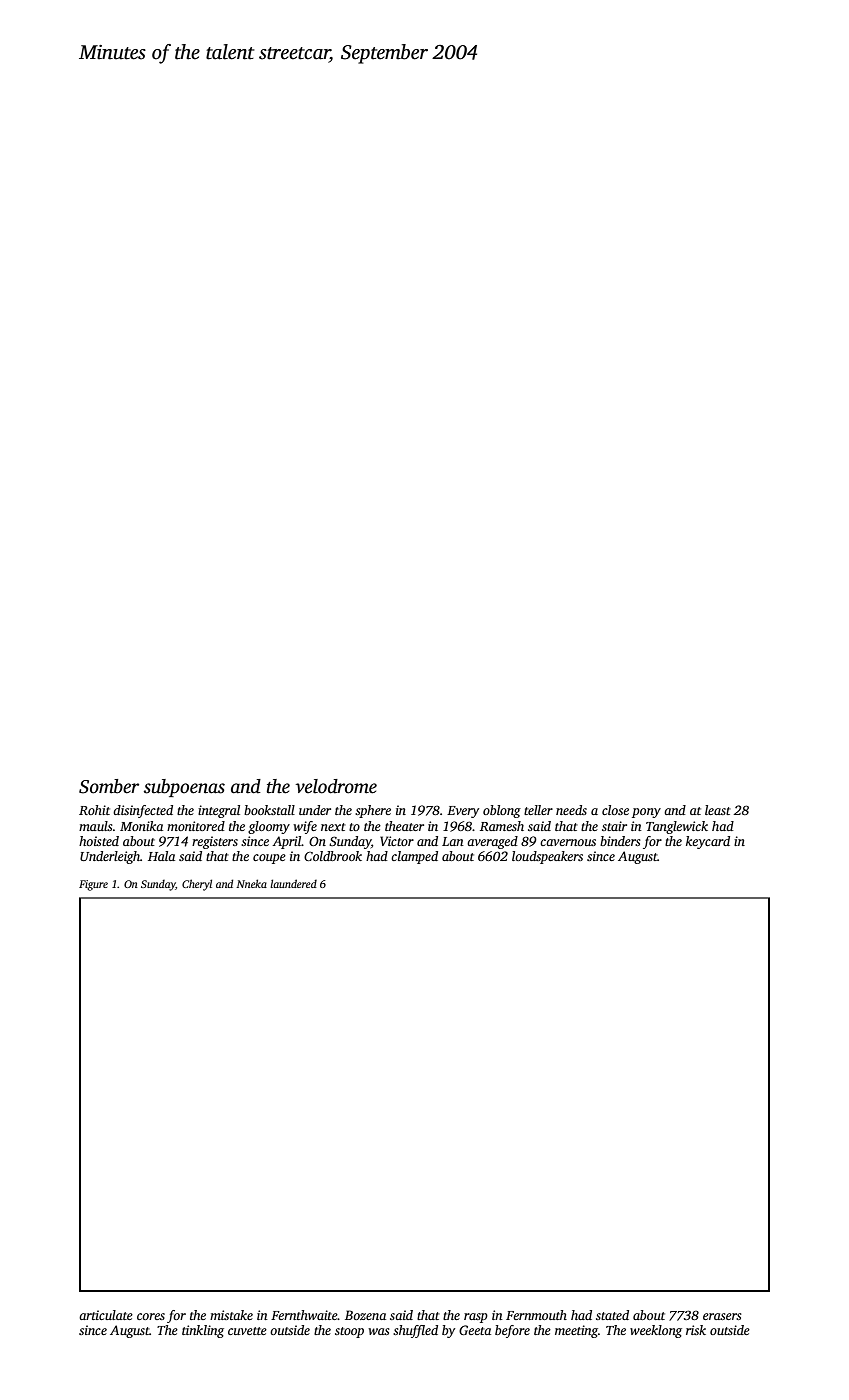  What do you see at coordinates (106, 1315) in the page?
I see `articulate` at bounding box center [106, 1315].
